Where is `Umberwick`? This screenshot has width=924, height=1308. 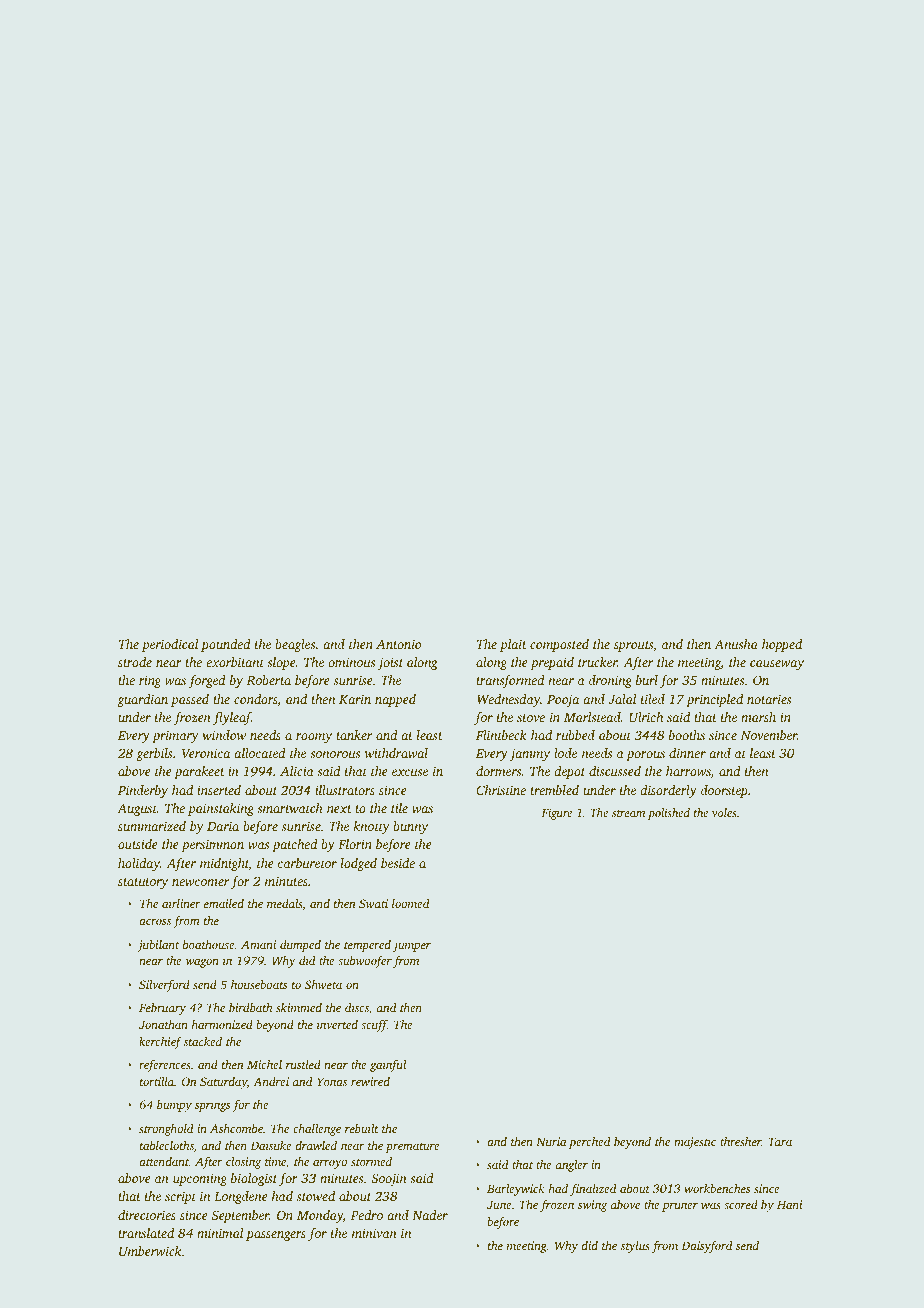 Umberwick is located at coordinates (150, 1251).
